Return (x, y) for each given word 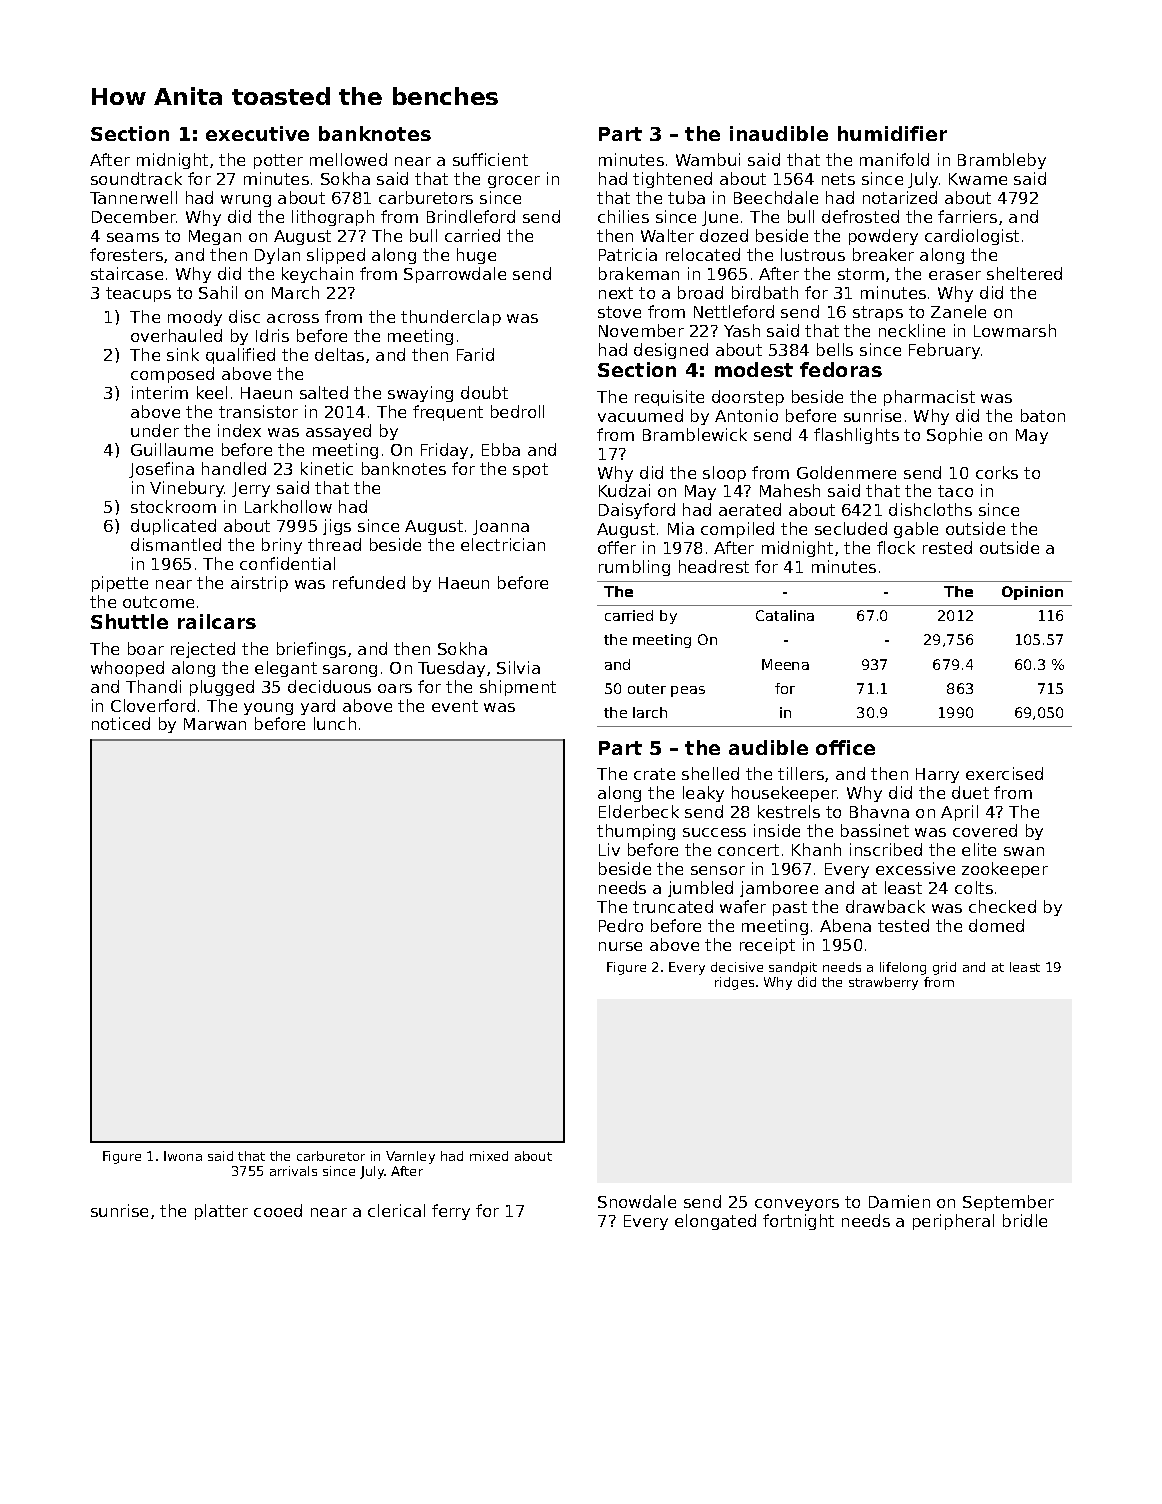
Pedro (621, 925)
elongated (715, 1222)
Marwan (215, 724)
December (134, 216)
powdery (883, 237)
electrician (503, 544)
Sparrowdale (455, 275)
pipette (120, 584)
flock (896, 547)
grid (944, 968)
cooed (278, 1210)
